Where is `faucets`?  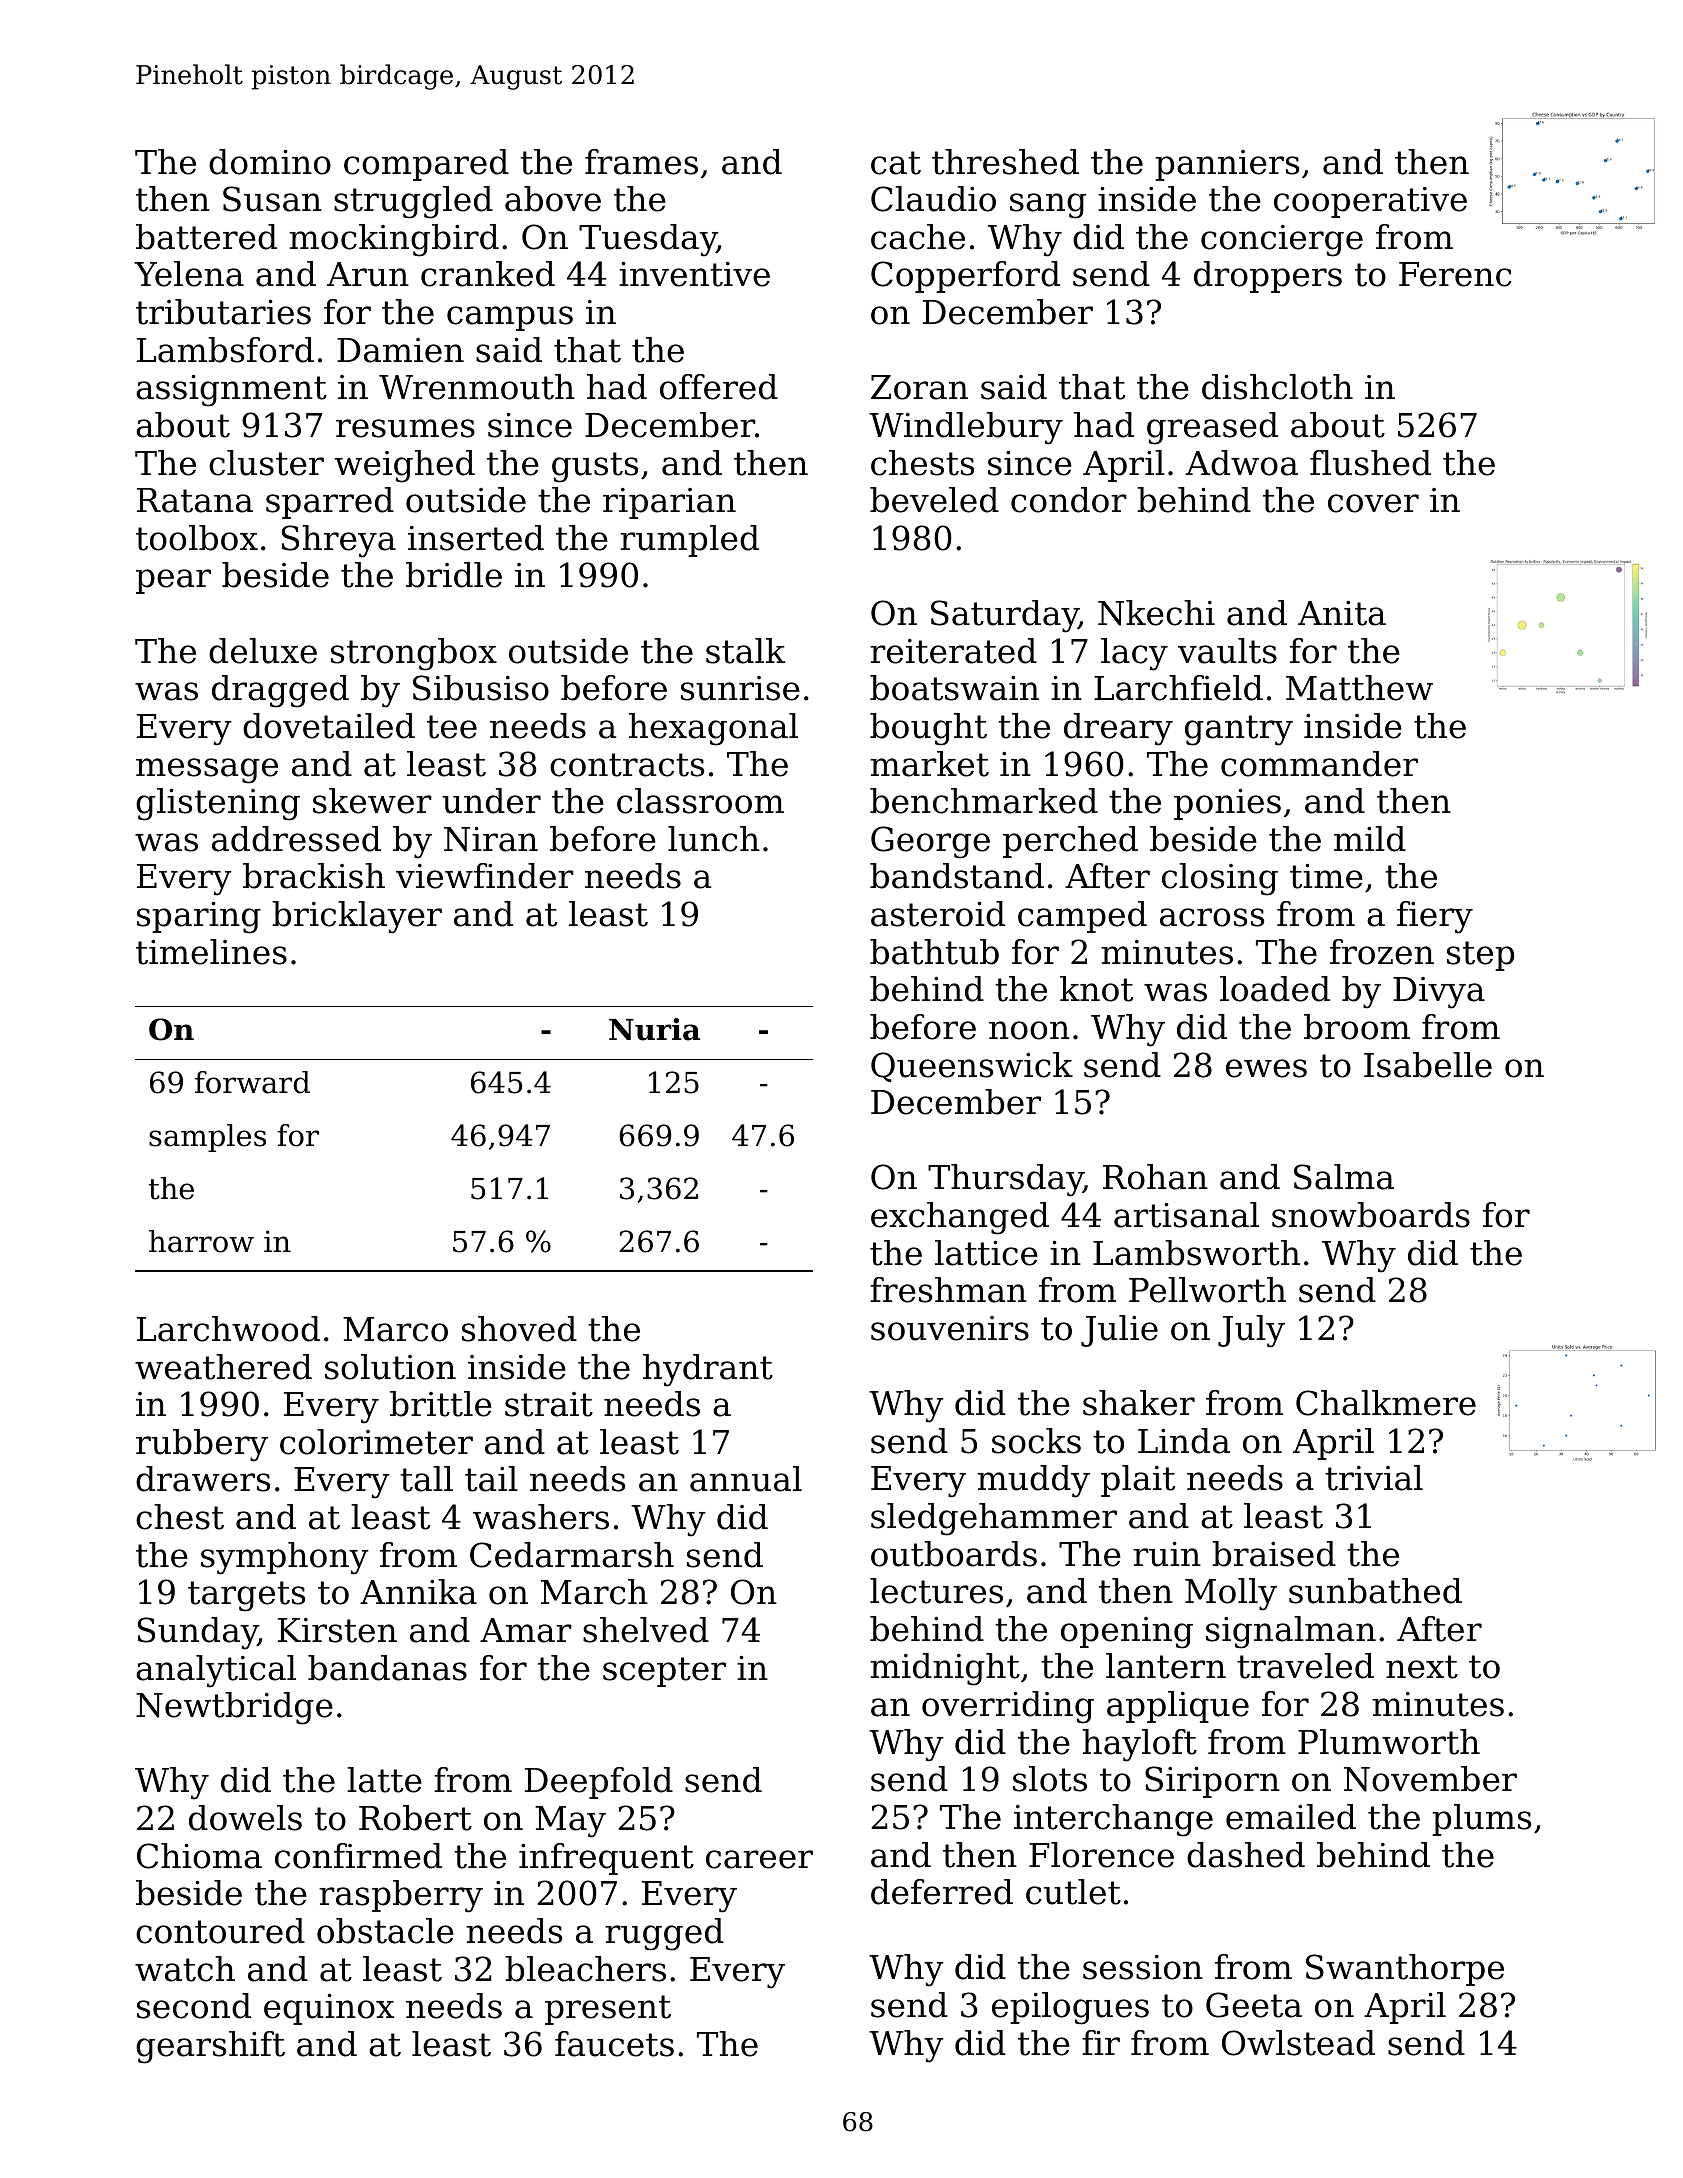
faucets is located at coordinates (614, 2044).
